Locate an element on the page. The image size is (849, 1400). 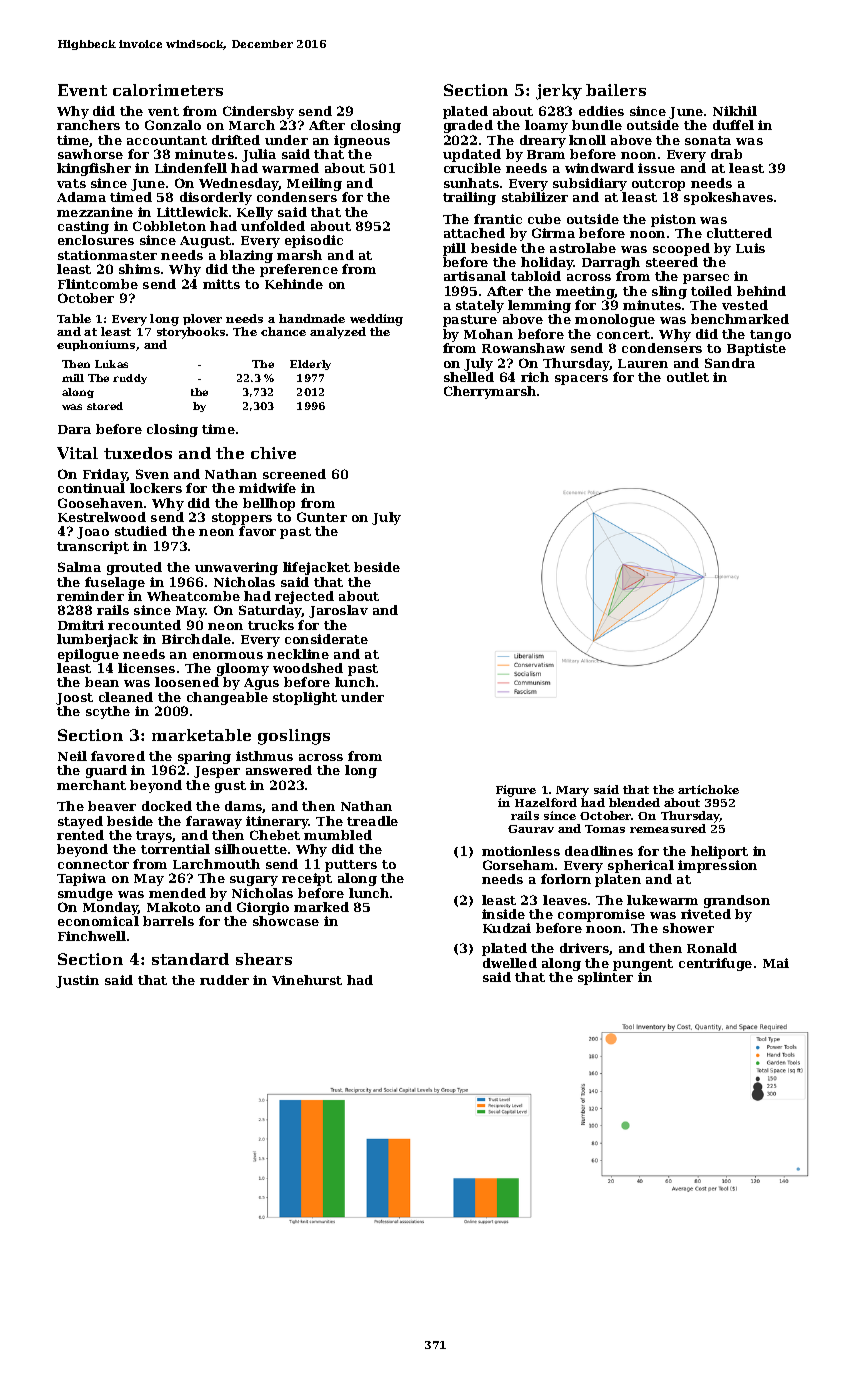
ranchers is located at coordinates (88, 125).
